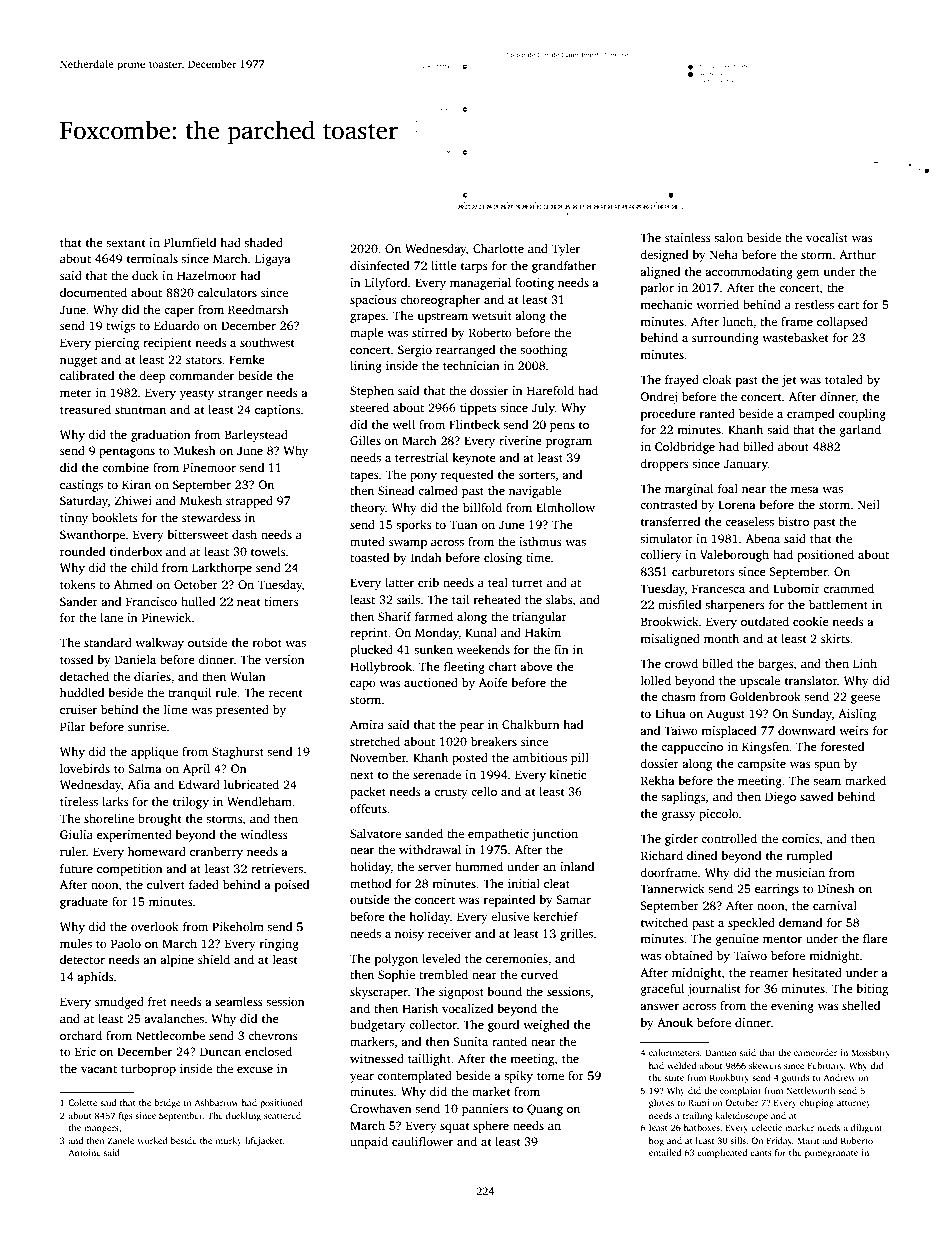 This document has height=1233, width=952. I want to click on Indah, so click(426, 557).
